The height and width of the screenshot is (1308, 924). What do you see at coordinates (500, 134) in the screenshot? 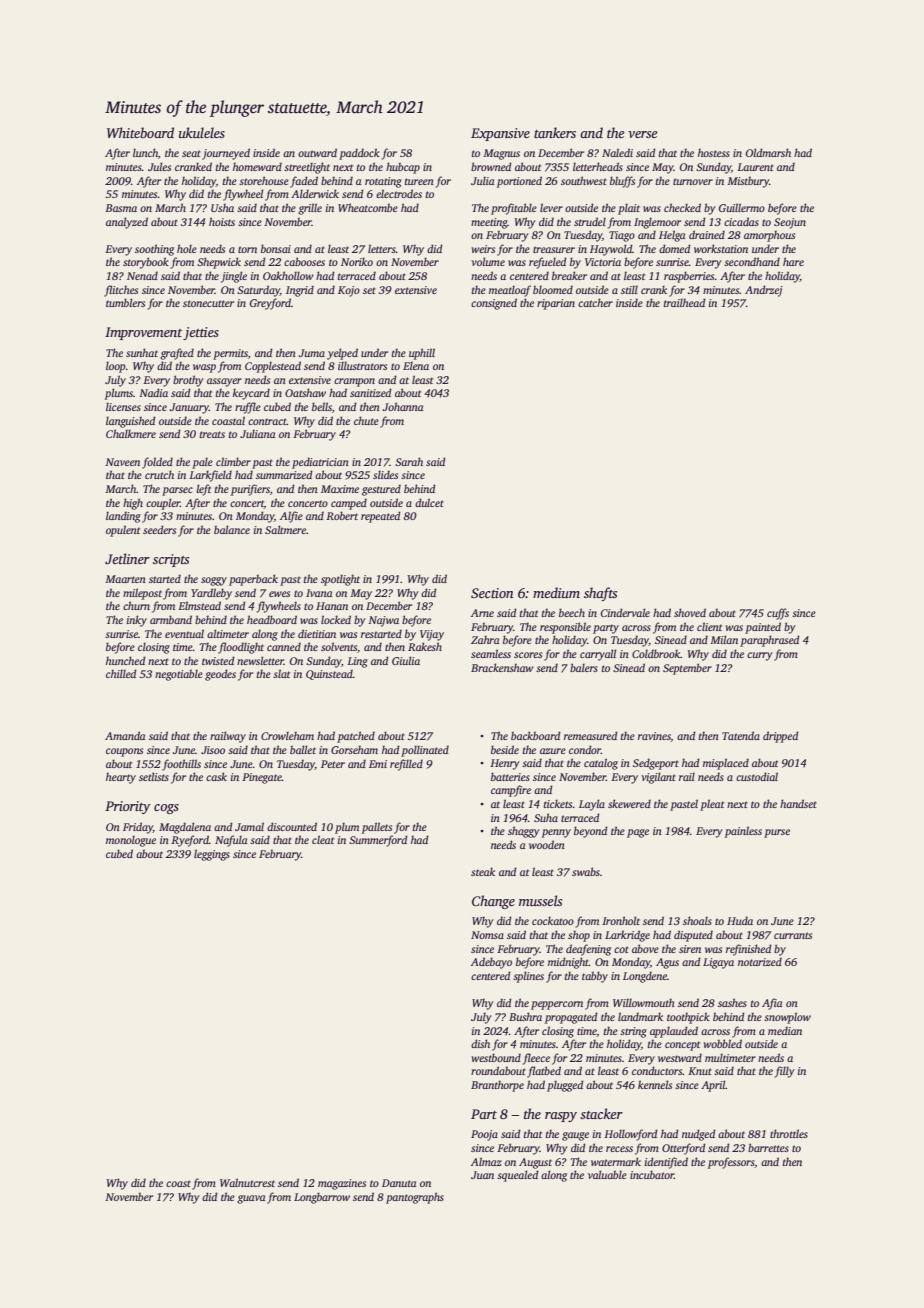
I see `Expansive` at bounding box center [500, 134].
